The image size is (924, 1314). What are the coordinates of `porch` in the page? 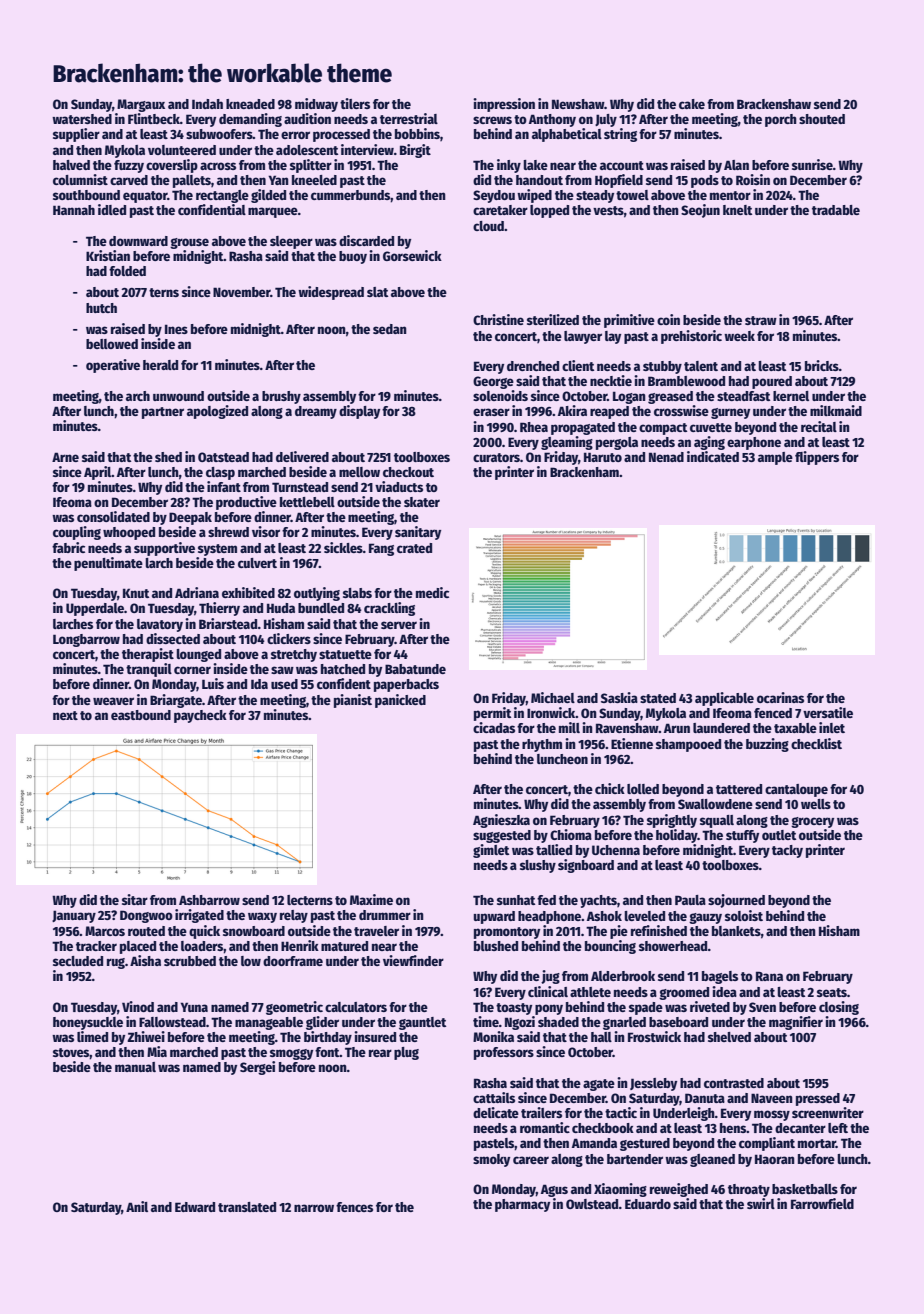 It's located at (781, 120).
